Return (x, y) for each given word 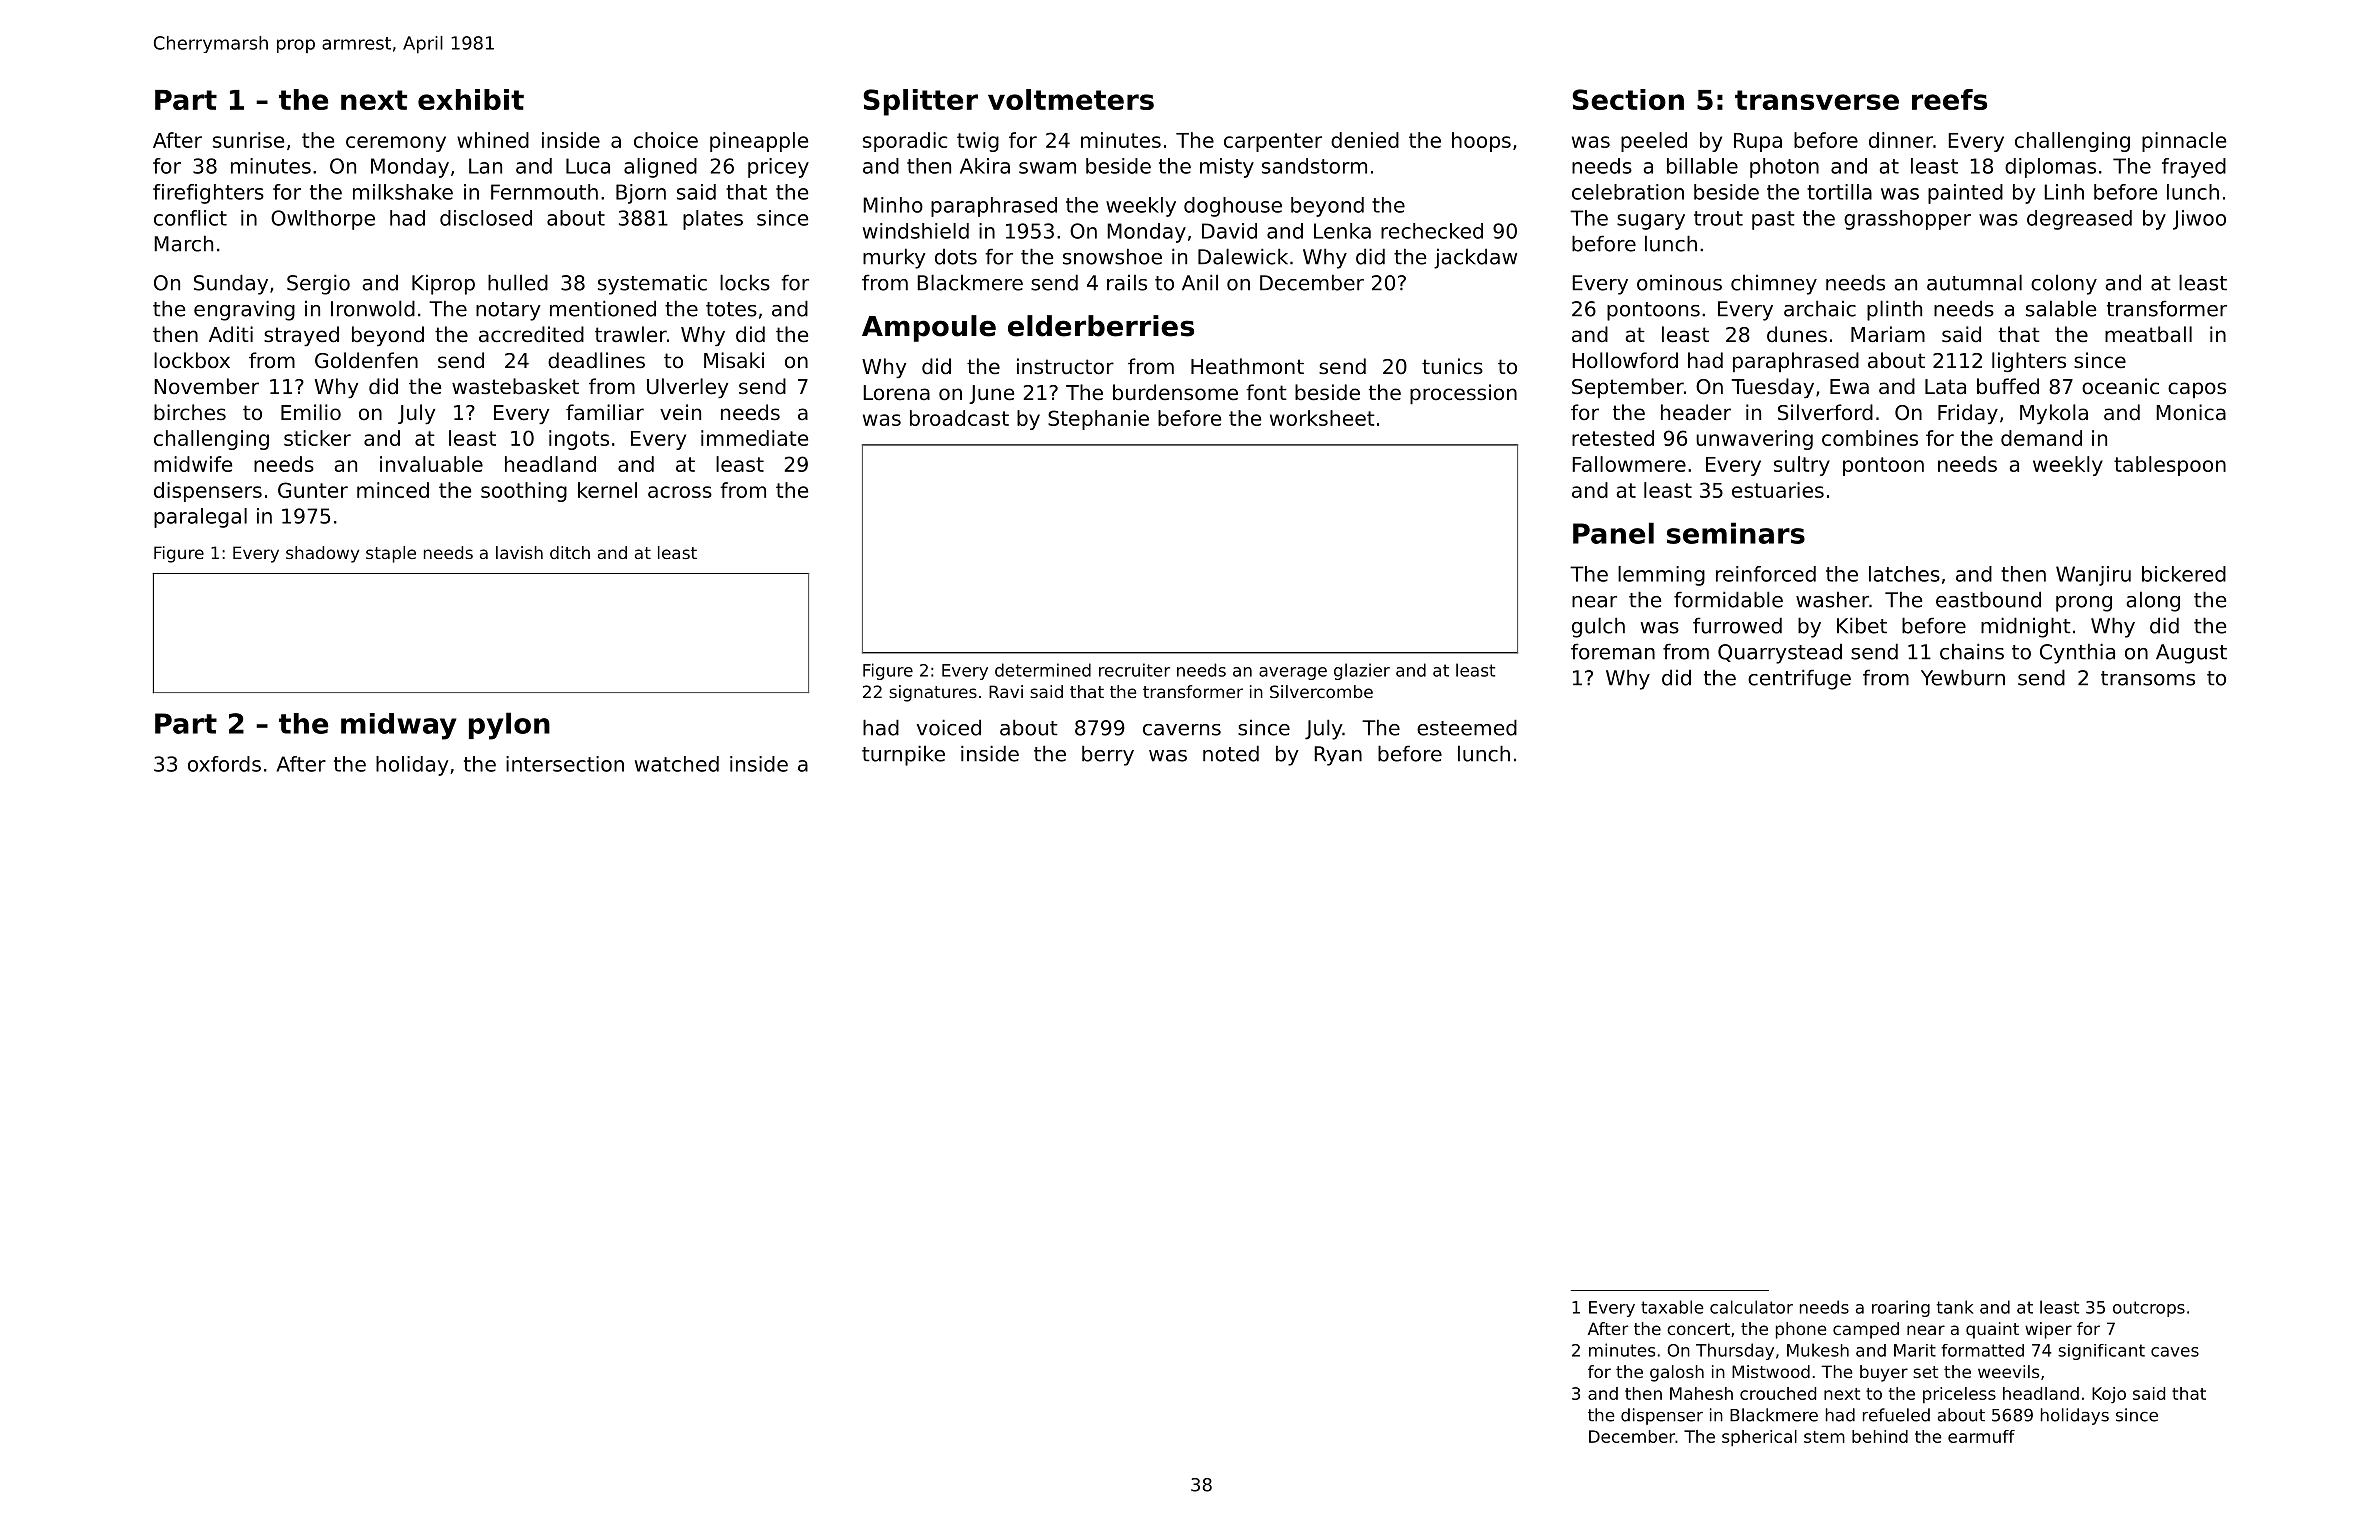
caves (2175, 1352)
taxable (1672, 1307)
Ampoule (929, 328)
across (680, 492)
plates (713, 220)
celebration (1628, 192)
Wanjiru (2093, 576)
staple (391, 554)
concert (1698, 1329)
